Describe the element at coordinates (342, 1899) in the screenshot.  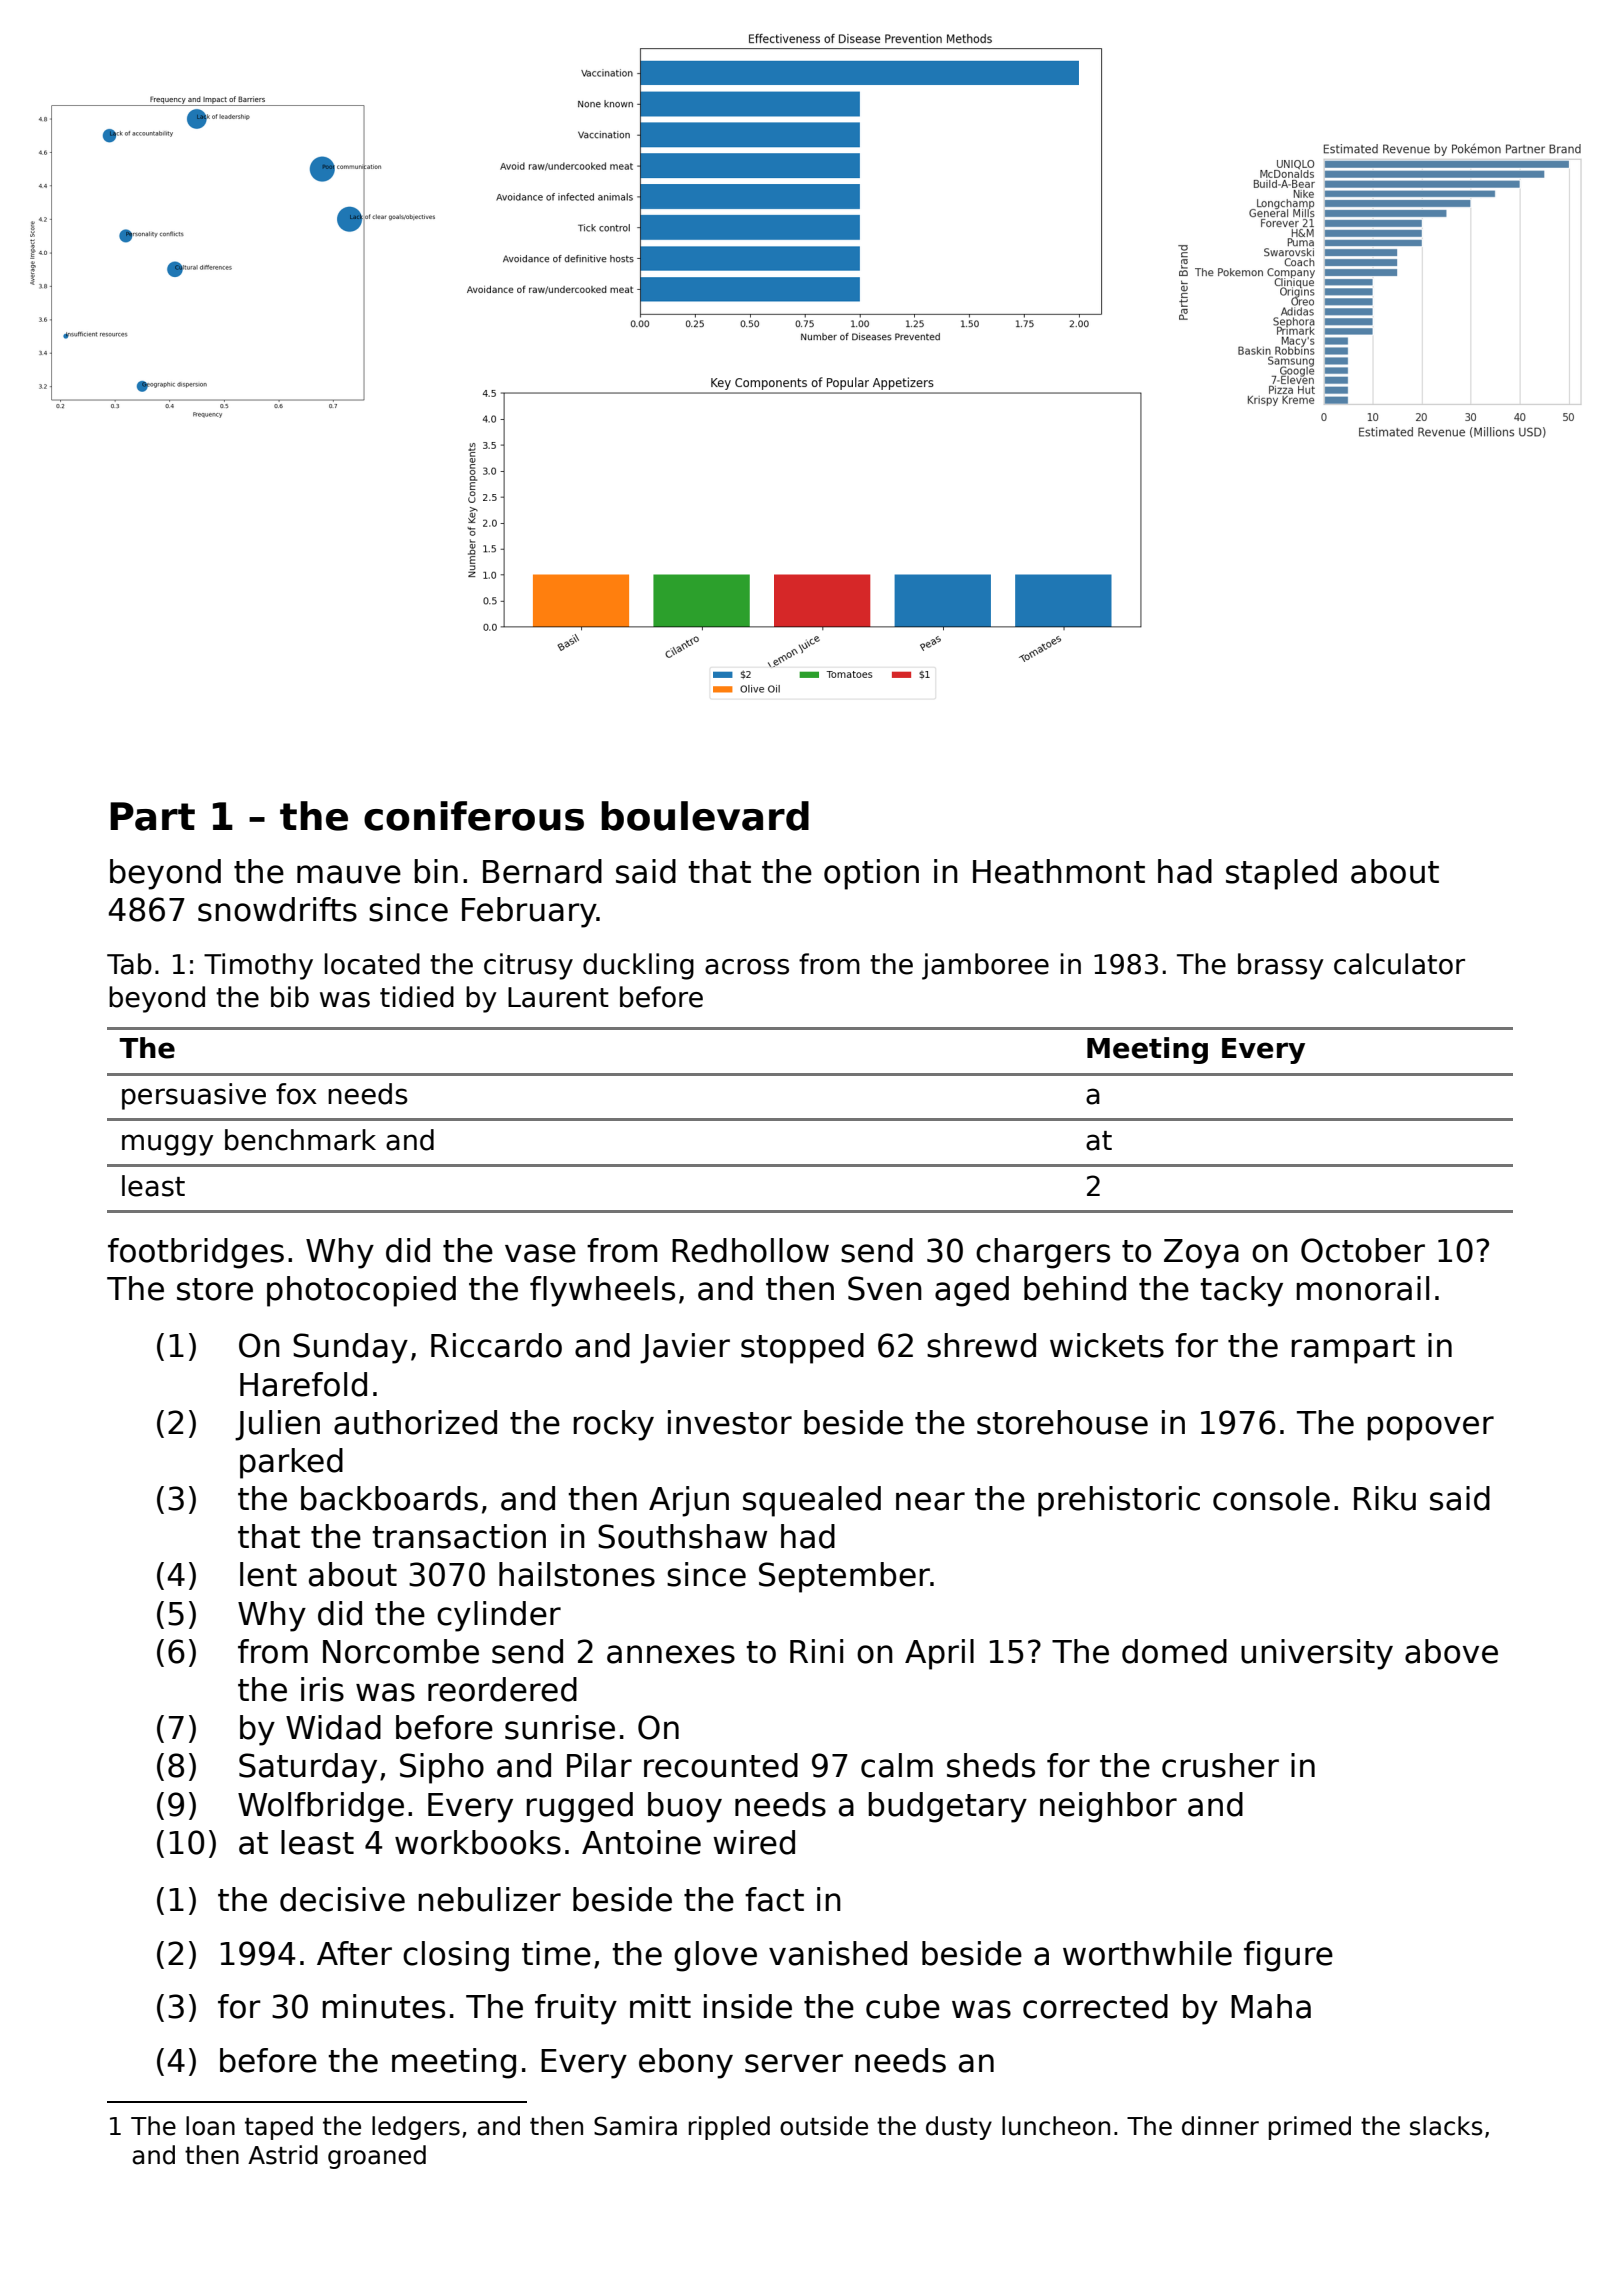
I see `decisive` at that location.
